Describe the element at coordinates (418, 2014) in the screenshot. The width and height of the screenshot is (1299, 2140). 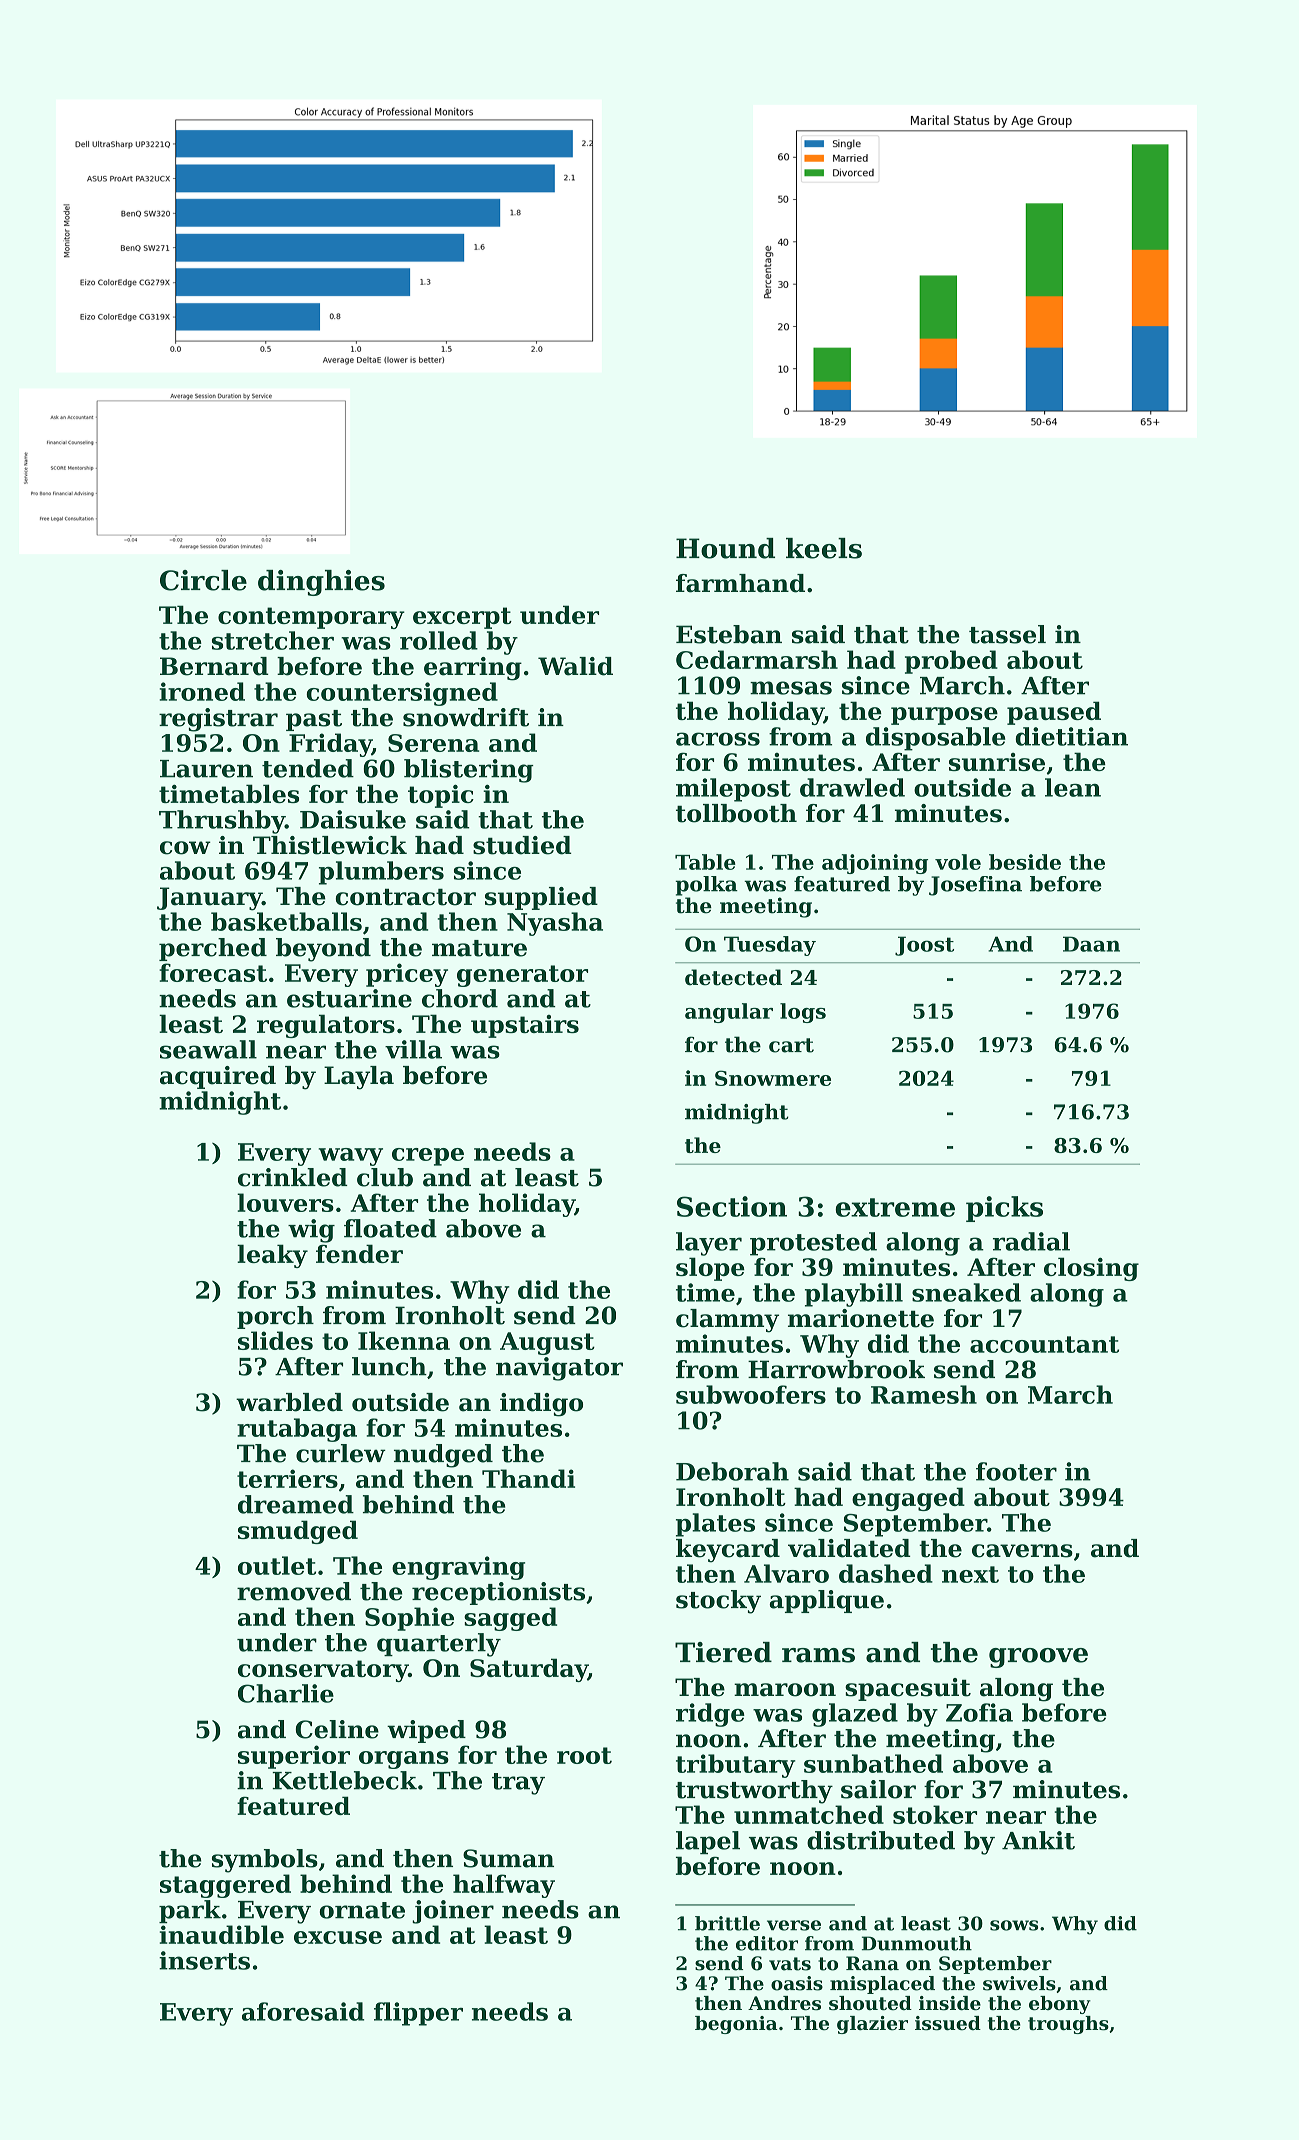
I see `flipper` at that location.
